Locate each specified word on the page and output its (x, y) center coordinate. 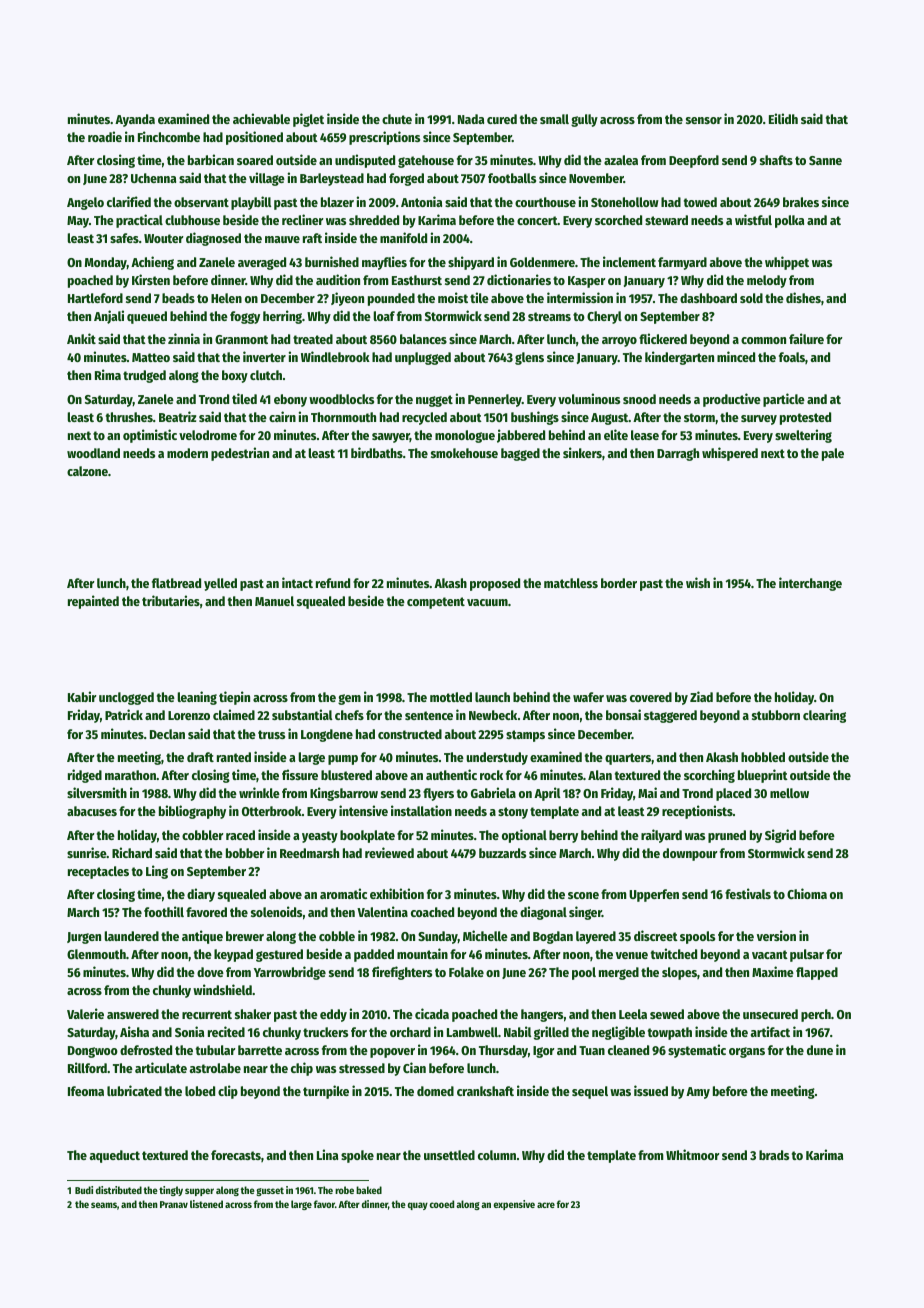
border (619, 583)
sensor (704, 120)
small (554, 119)
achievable (261, 118)
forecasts (236, 1155)
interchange (810, 584)
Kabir (82, 696)
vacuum (487, 602)
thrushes (129, 417)
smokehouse (464, 453)
